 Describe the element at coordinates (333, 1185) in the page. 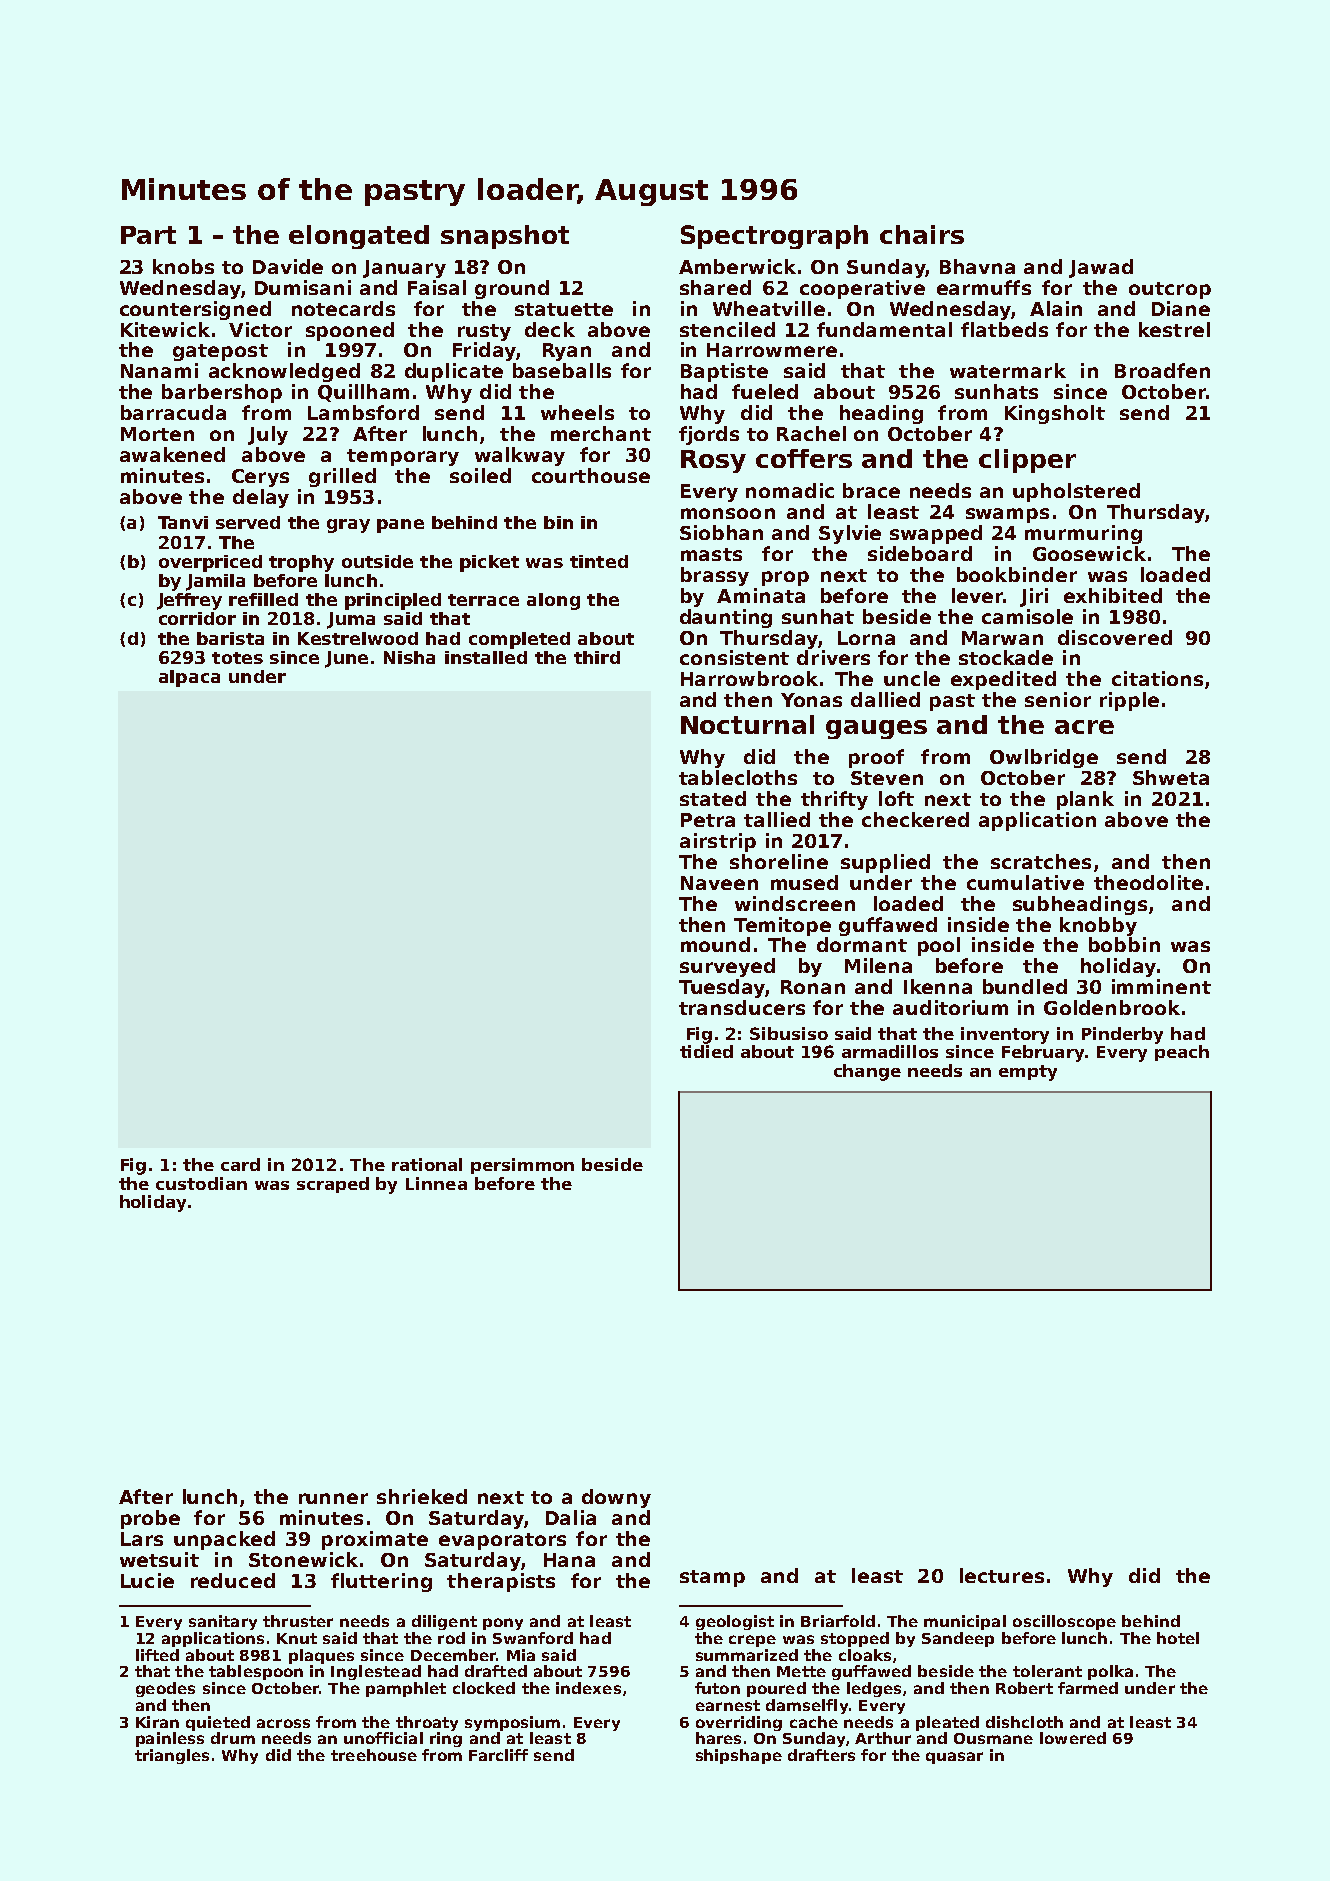

I see `scraped` at that location.
